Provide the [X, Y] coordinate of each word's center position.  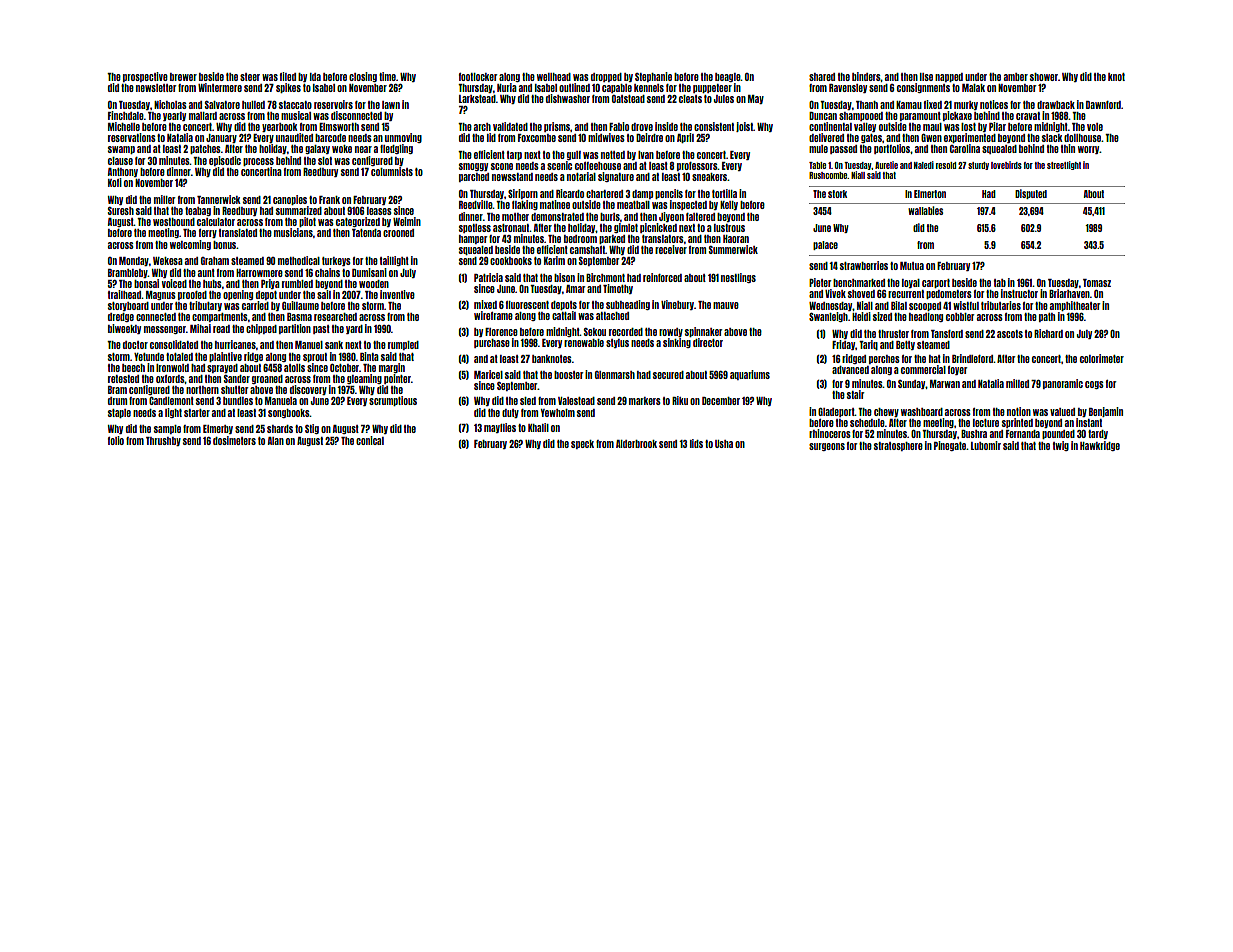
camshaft [587, 250]
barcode [330, 138]
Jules [723, 99]
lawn [391, 105]
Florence [501, 332]
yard [354, 329]
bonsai [146, 283]
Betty [905, 345]
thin [1068, 148]
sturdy [978, 166]
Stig [312, 429]
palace [825, 245]
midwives [606, 137]
